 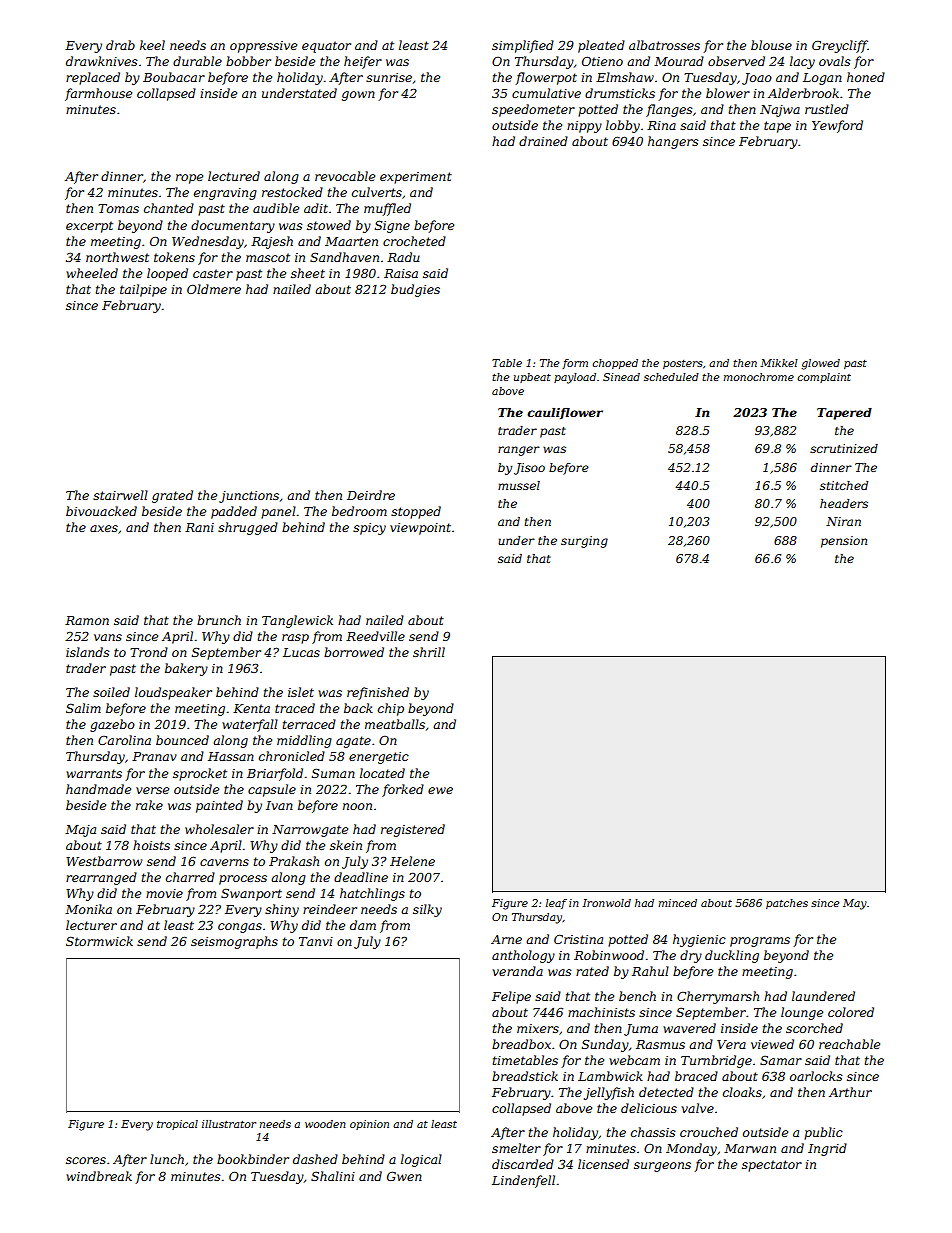 What do you see at coordinates (415, 290) in the document?
I see `budgies` at bounding box center [415, 290].
